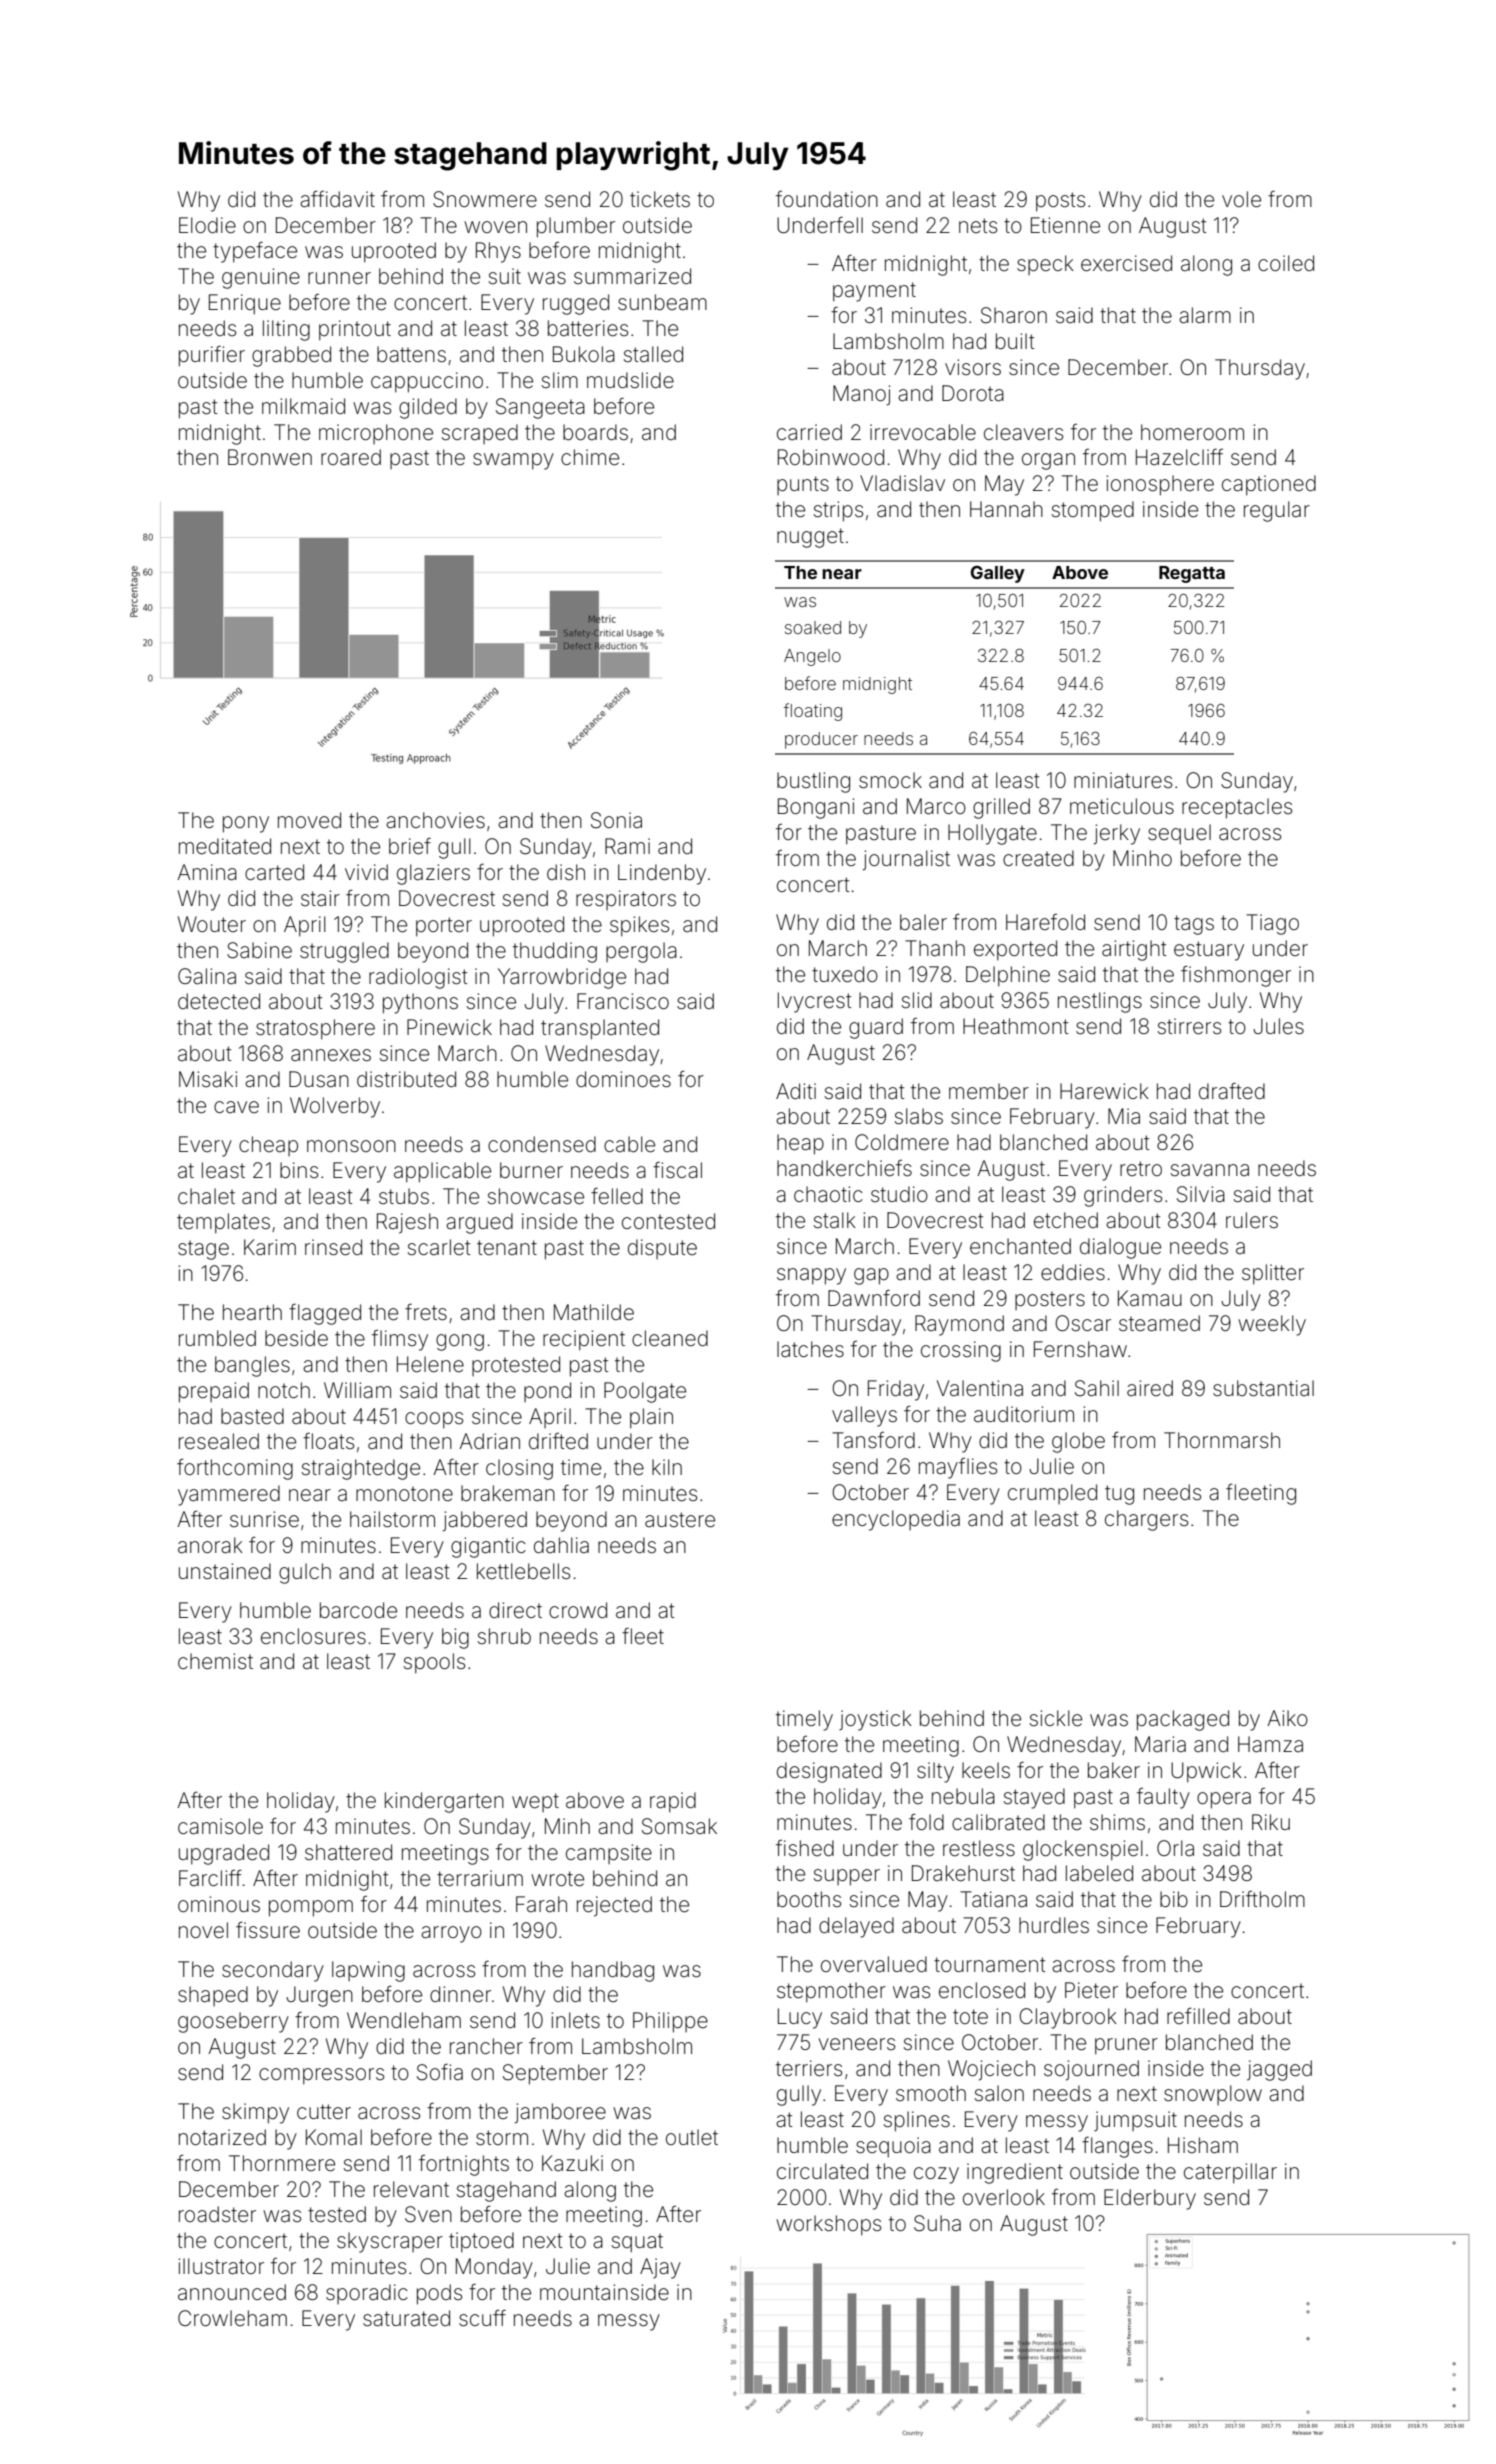 The height and width of the screenshot is (2464, 1496). I want to click on outlet, so click(692, 2137).
